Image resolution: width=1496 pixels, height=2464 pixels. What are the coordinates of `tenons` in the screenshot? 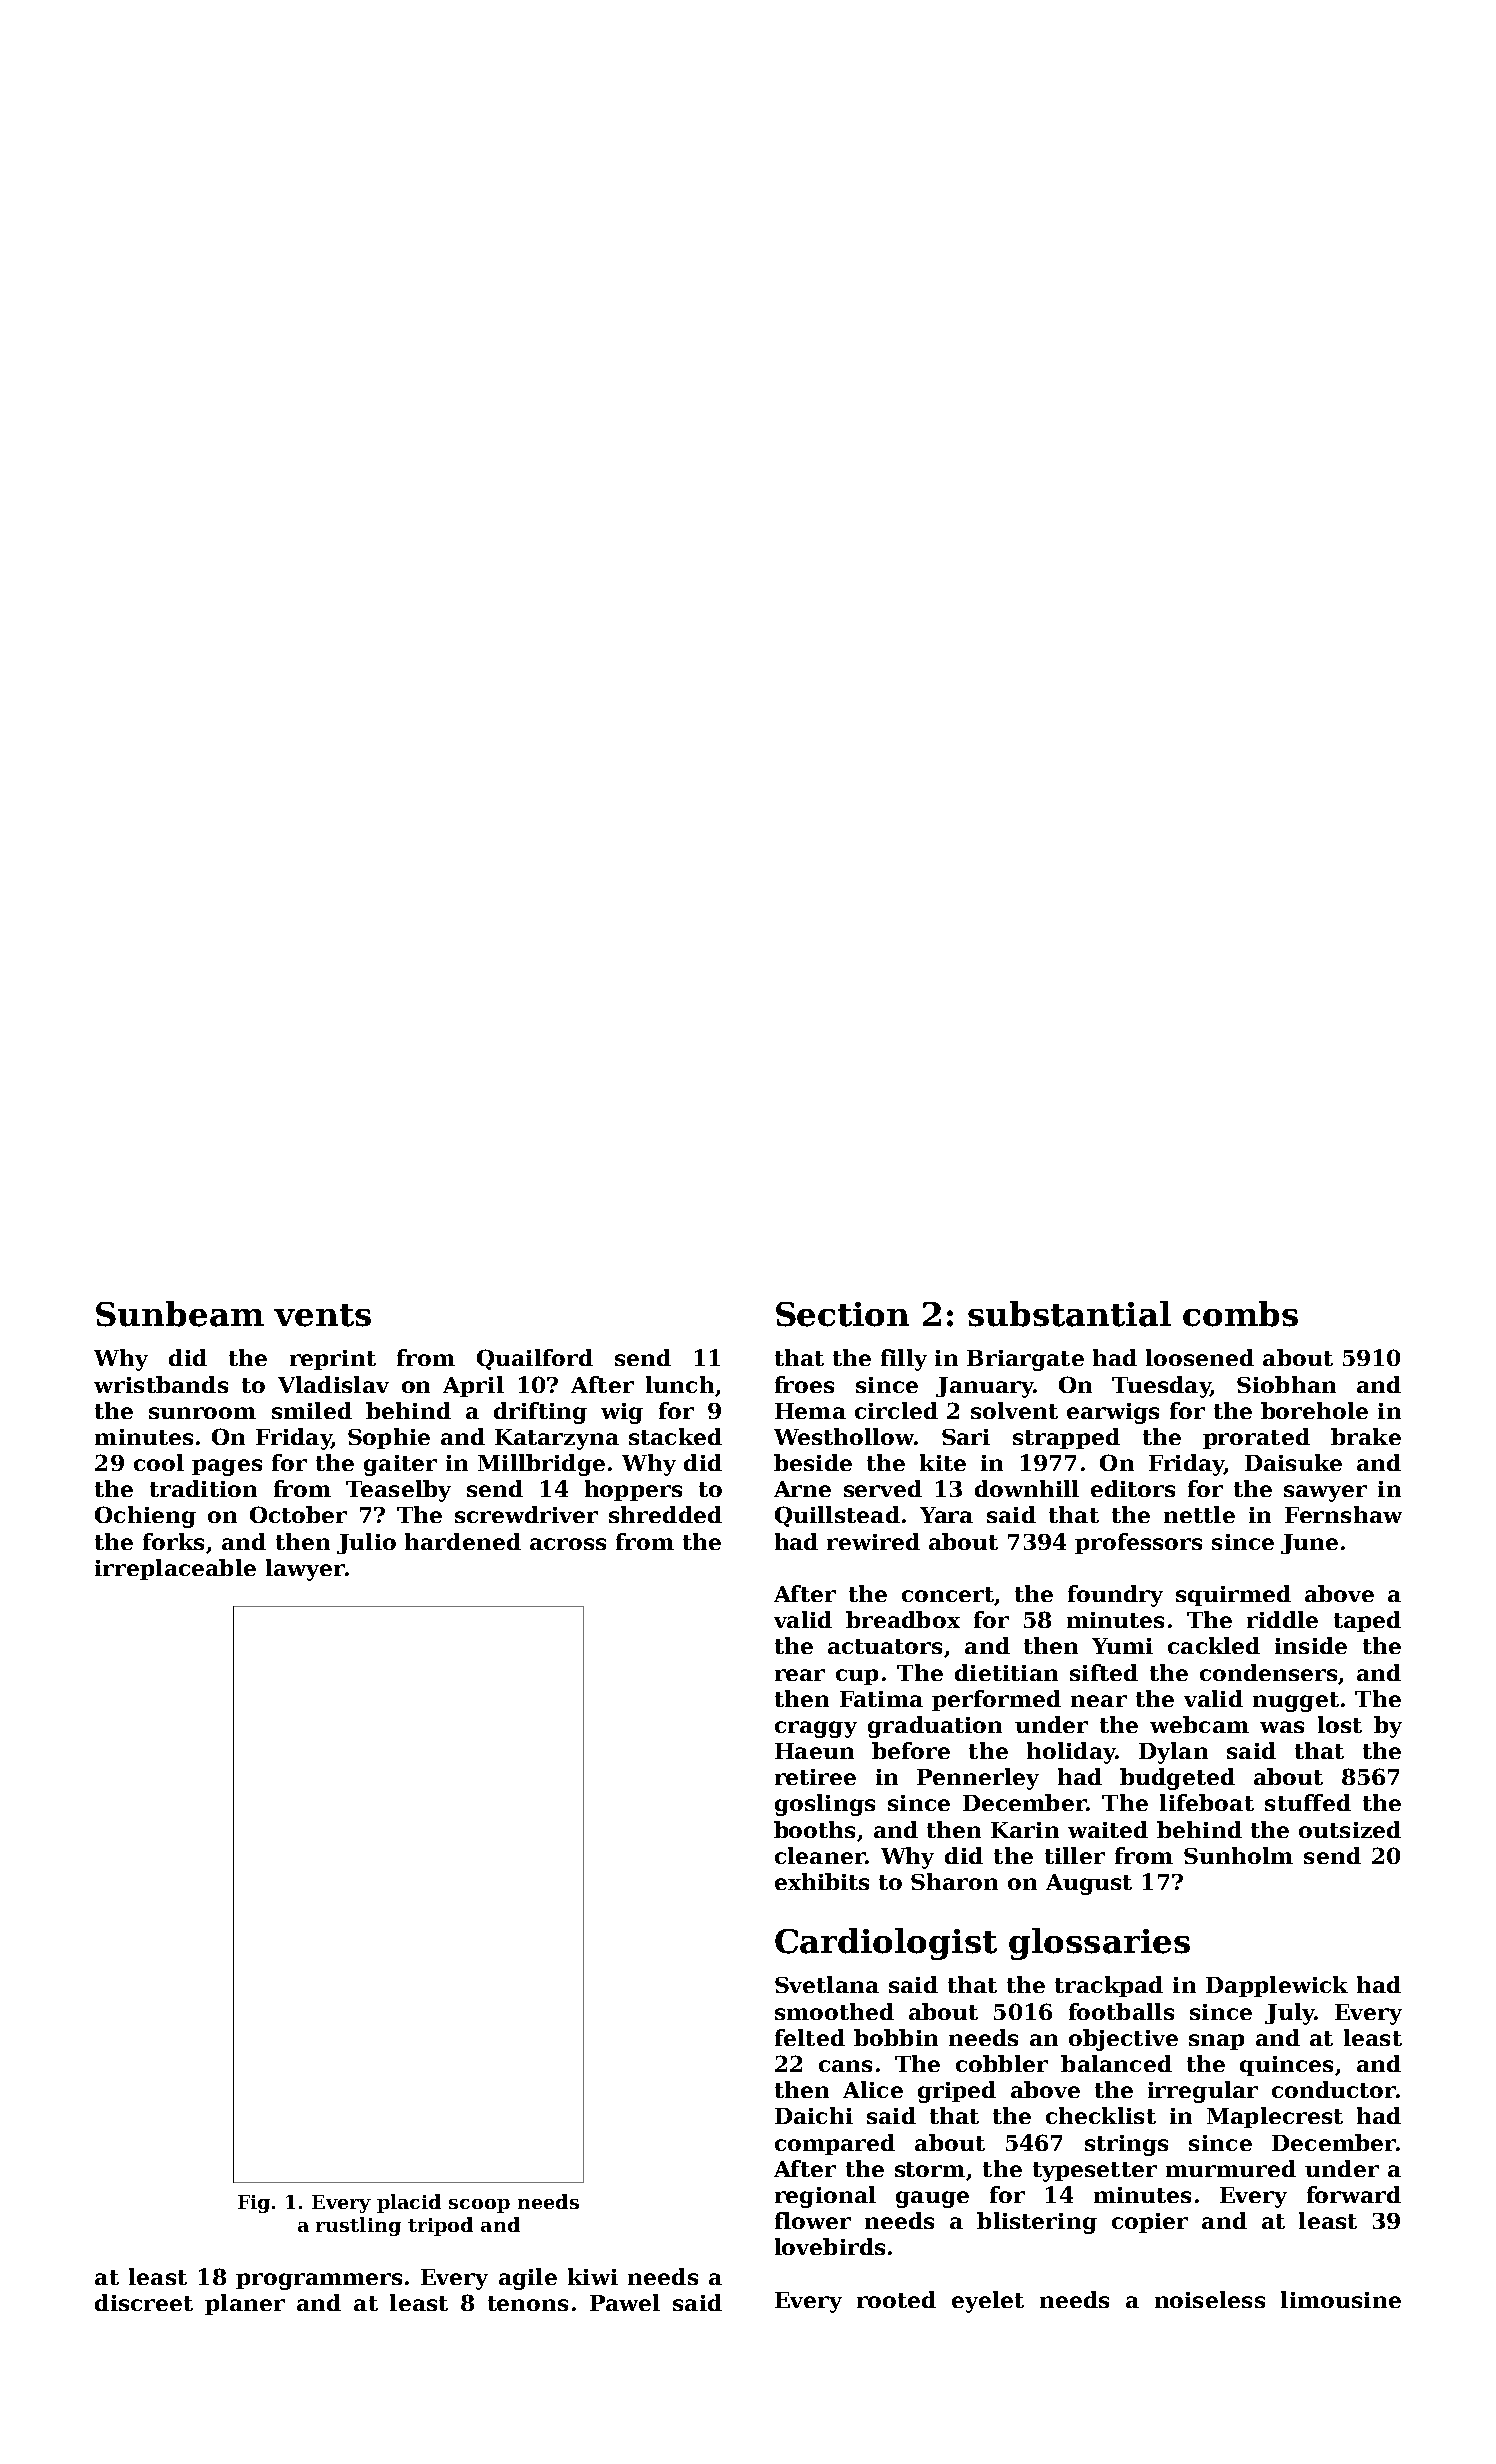 It's located at (528, 2303).
